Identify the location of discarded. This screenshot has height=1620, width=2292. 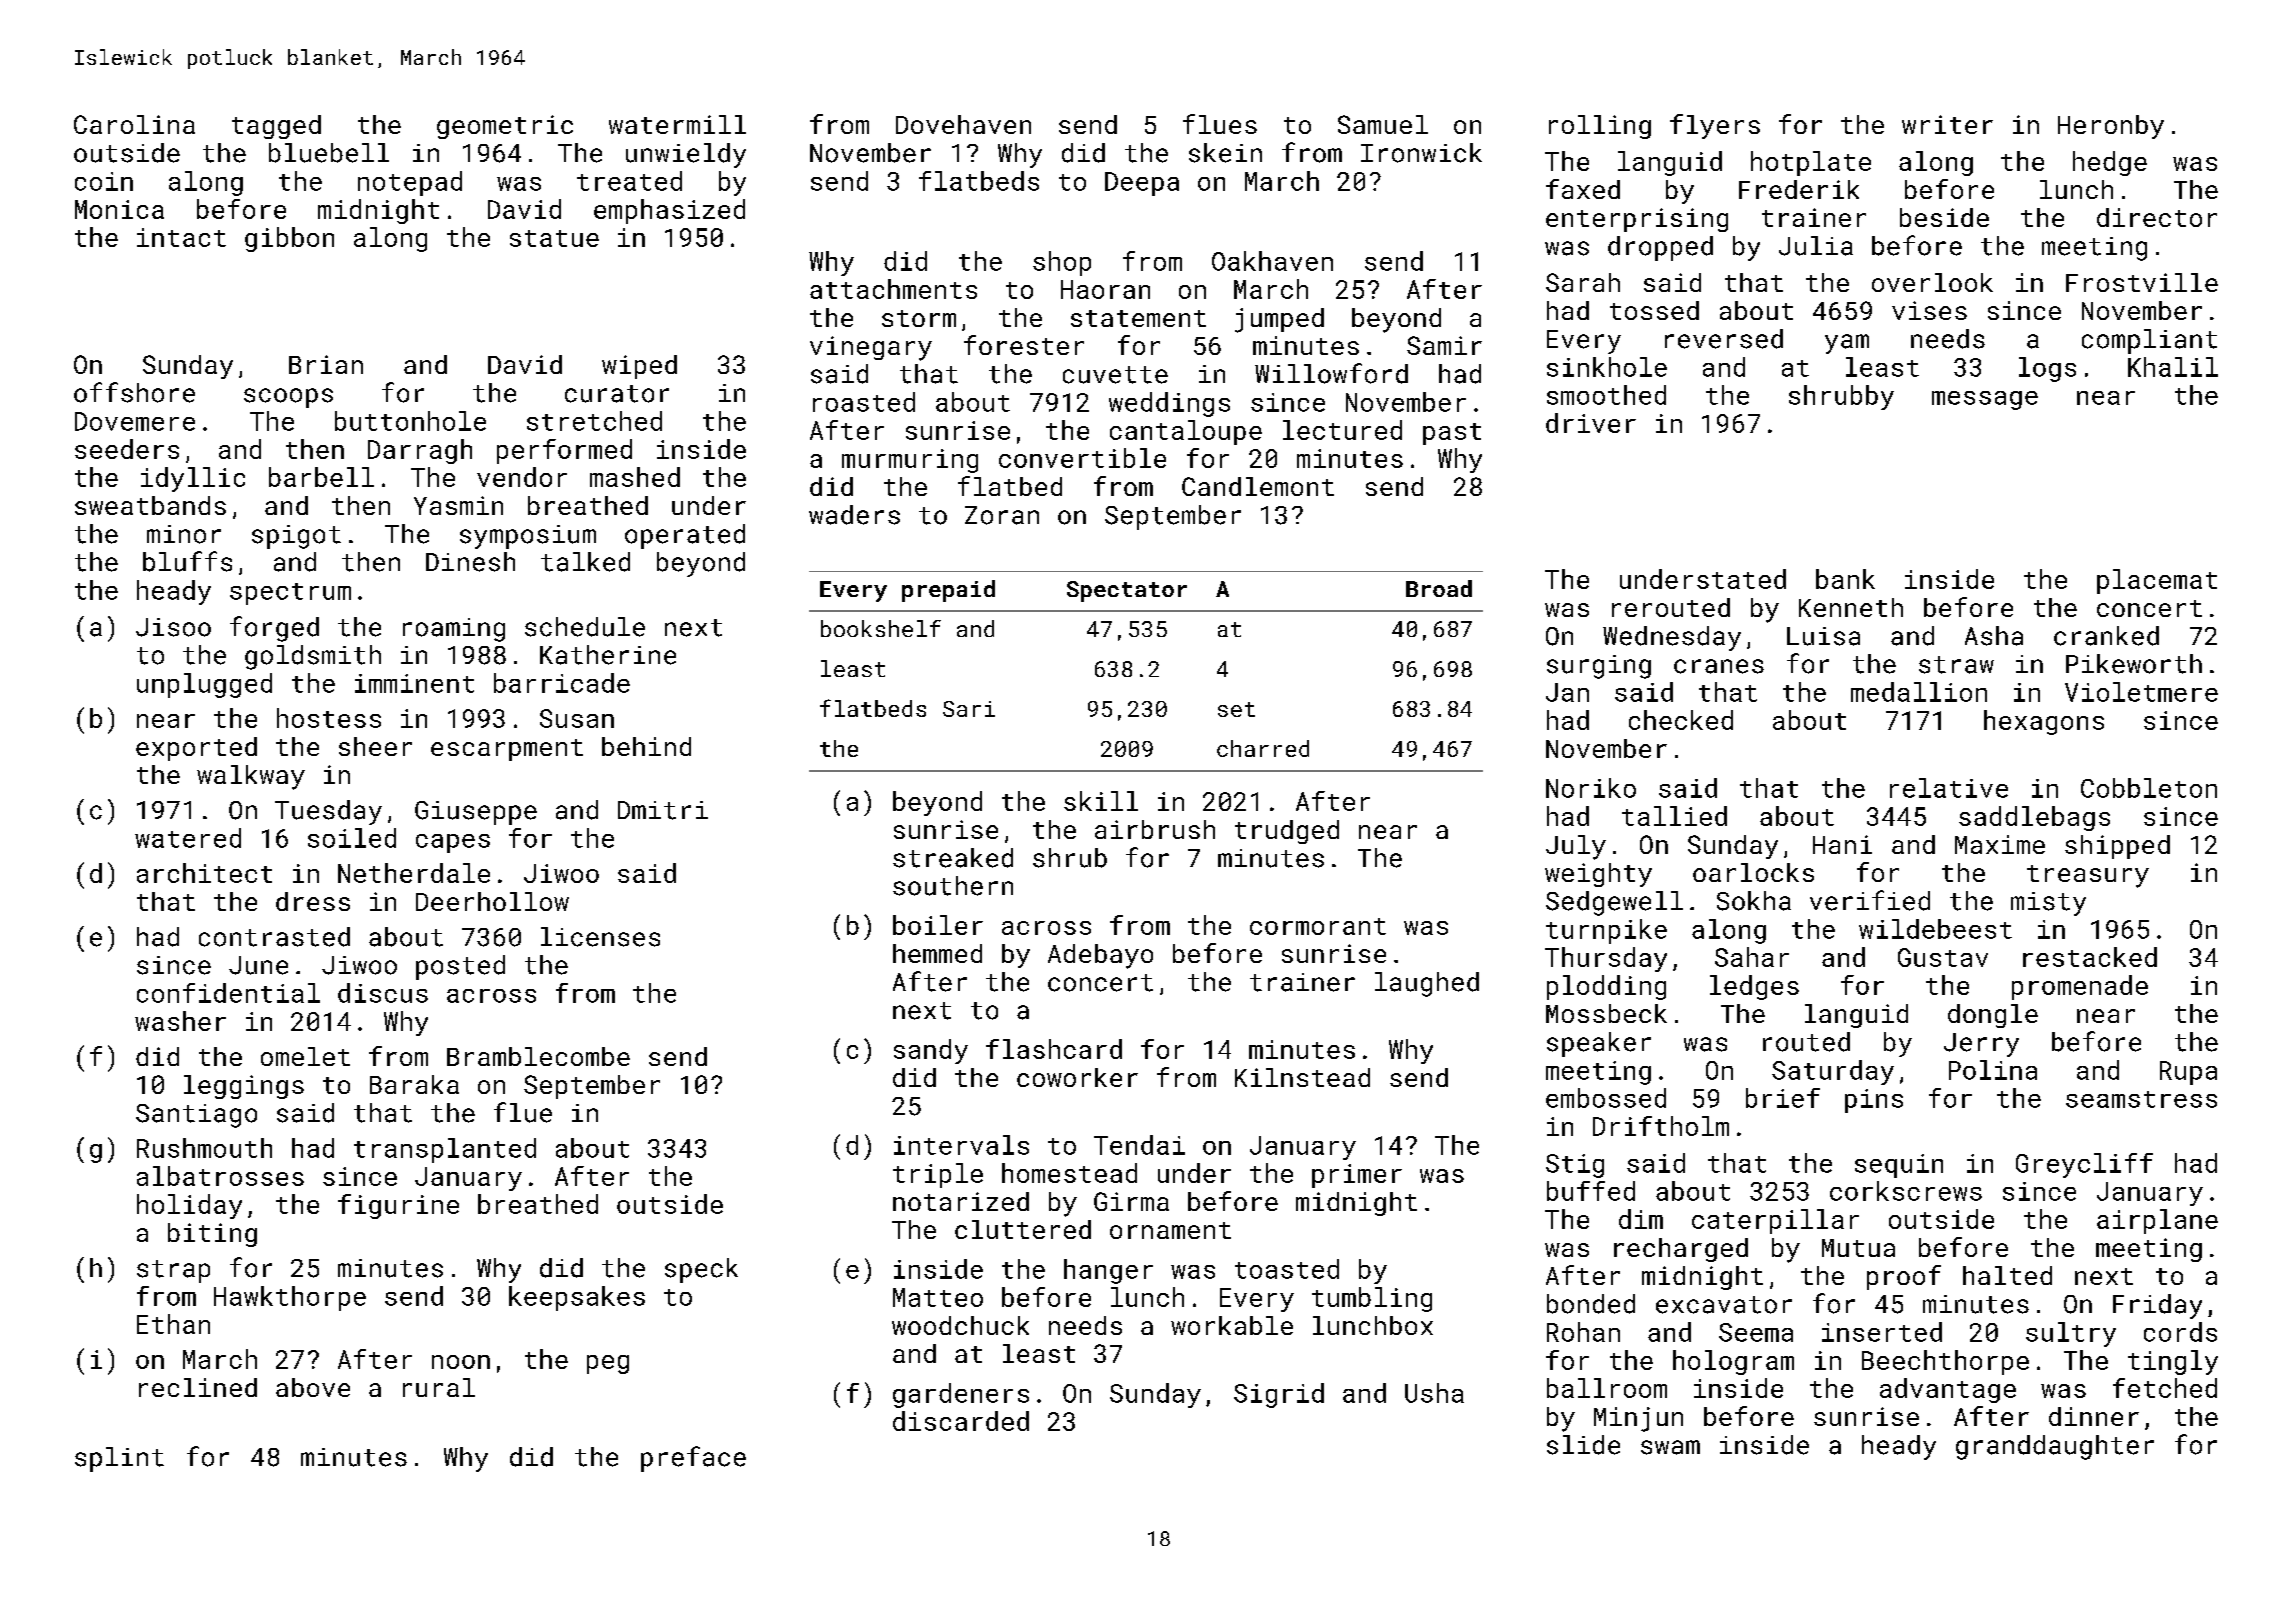
(961, 1421).
